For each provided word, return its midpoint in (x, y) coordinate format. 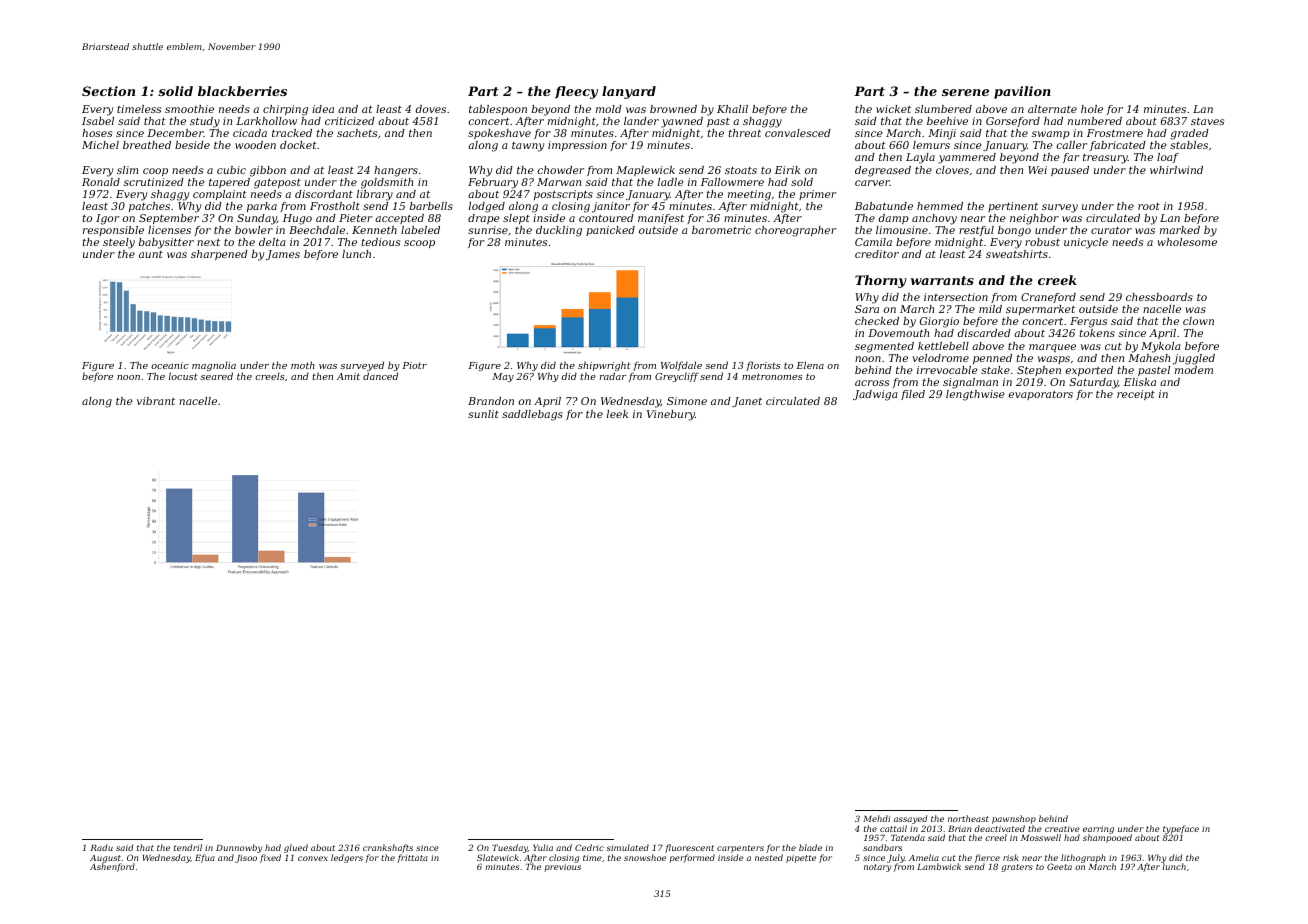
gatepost (277, 184)
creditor (877, 254)
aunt (151, 254)
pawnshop (1014, 819)
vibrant (156, 401)
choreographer (795, 231)
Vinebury (671, 415)
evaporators (1041, 395)
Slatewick (498, 857)
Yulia (543, 847)
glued (296, 848)
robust (1042, 242)
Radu (101, 847)
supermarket (1040, 310)
